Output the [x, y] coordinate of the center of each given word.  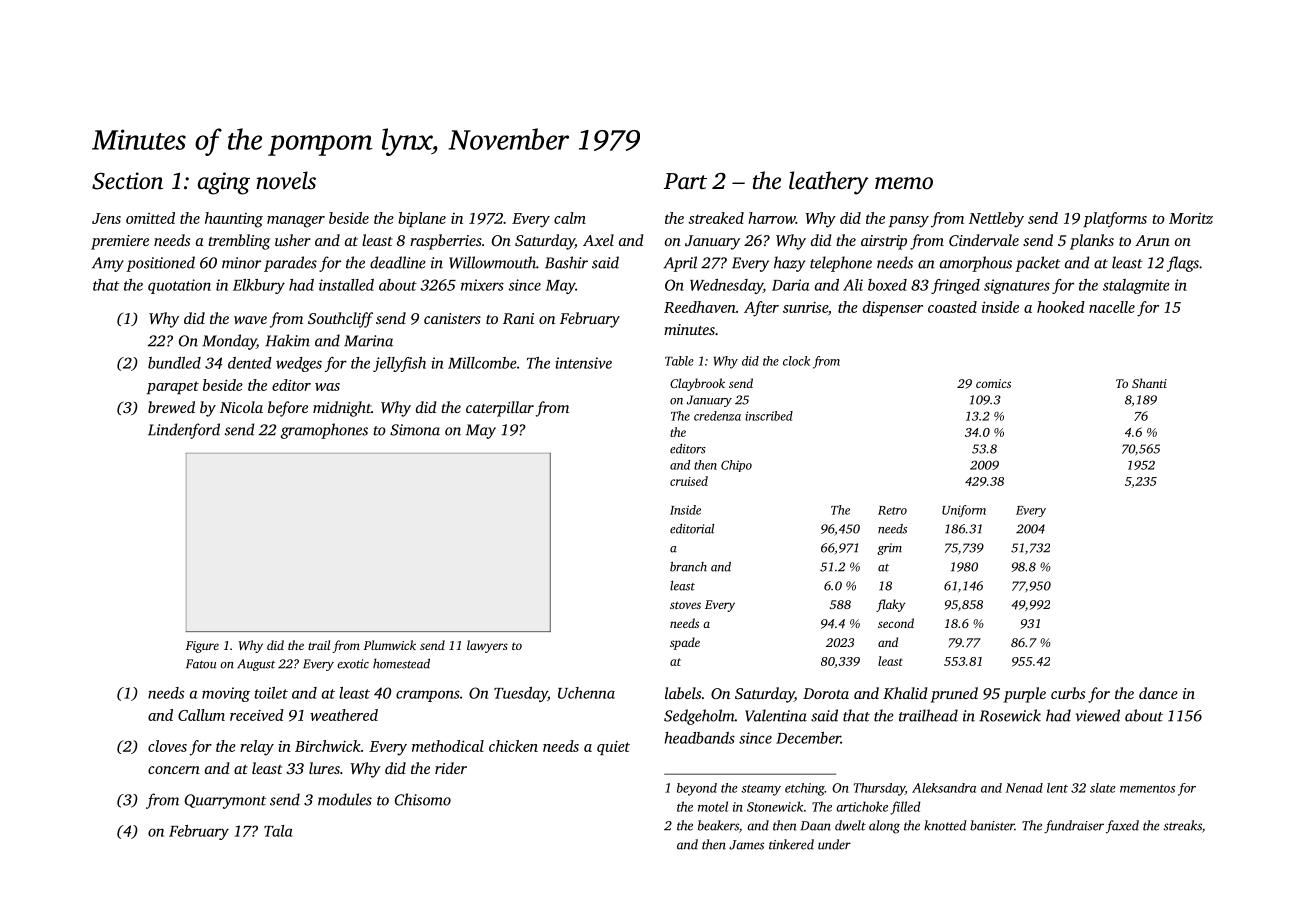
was [327, 387]
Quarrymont [225, 801]
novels [286, 180]
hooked [1061, 307]
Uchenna [586, 693]
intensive [583, 363]
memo [904, 183]
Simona [415, 430]
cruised [689, 481]
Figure [202, 647]
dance [1158, 693]
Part [685, 181]
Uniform [964, 511]
